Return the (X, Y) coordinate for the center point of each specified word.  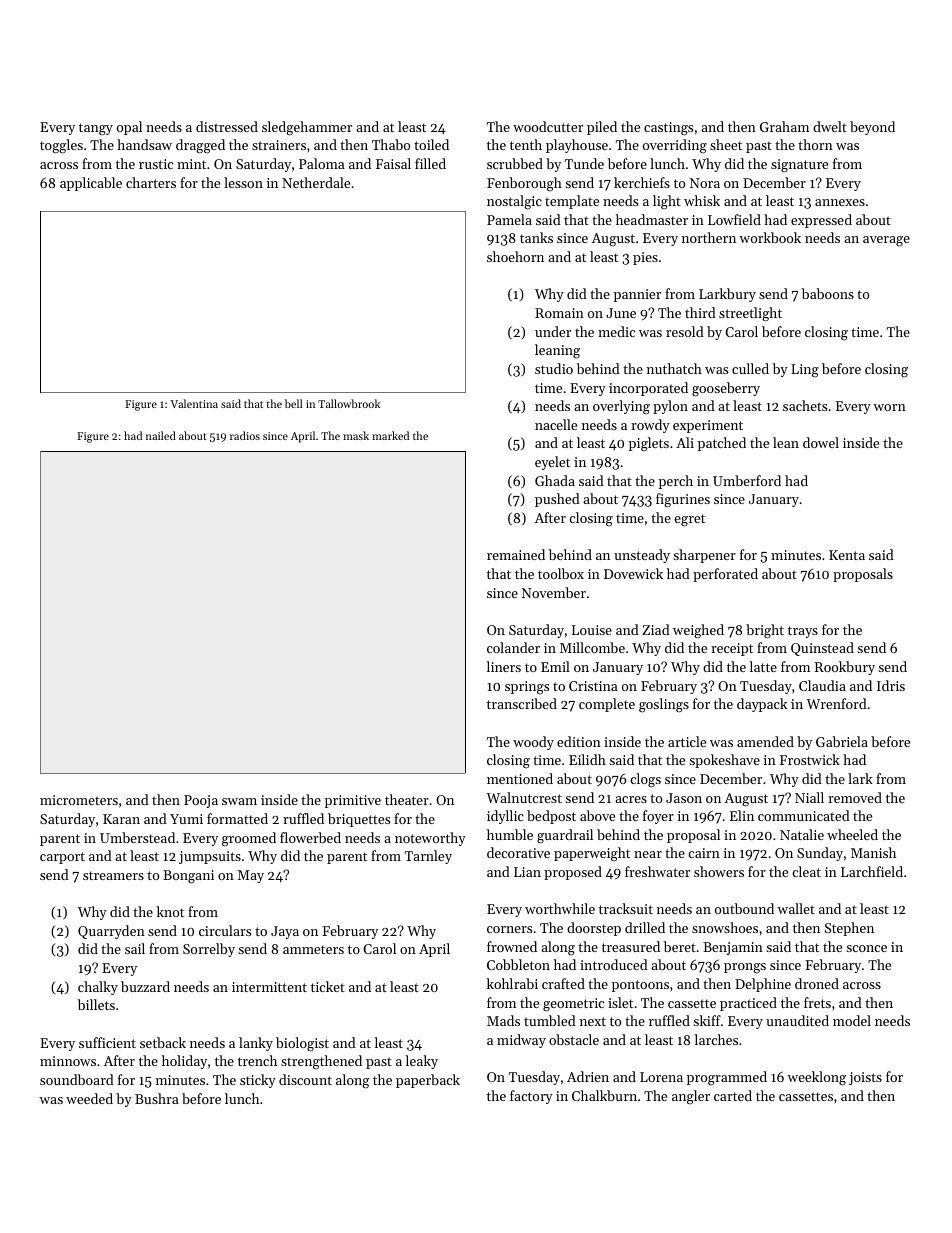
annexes (840, 202)
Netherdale (316, 182)
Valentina (194, 403)
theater (407, 799)
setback (163, 1042)
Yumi (186, 819)
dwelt (830, 126)
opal (129, 128)
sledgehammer (307, 128)
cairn (704, 853)
